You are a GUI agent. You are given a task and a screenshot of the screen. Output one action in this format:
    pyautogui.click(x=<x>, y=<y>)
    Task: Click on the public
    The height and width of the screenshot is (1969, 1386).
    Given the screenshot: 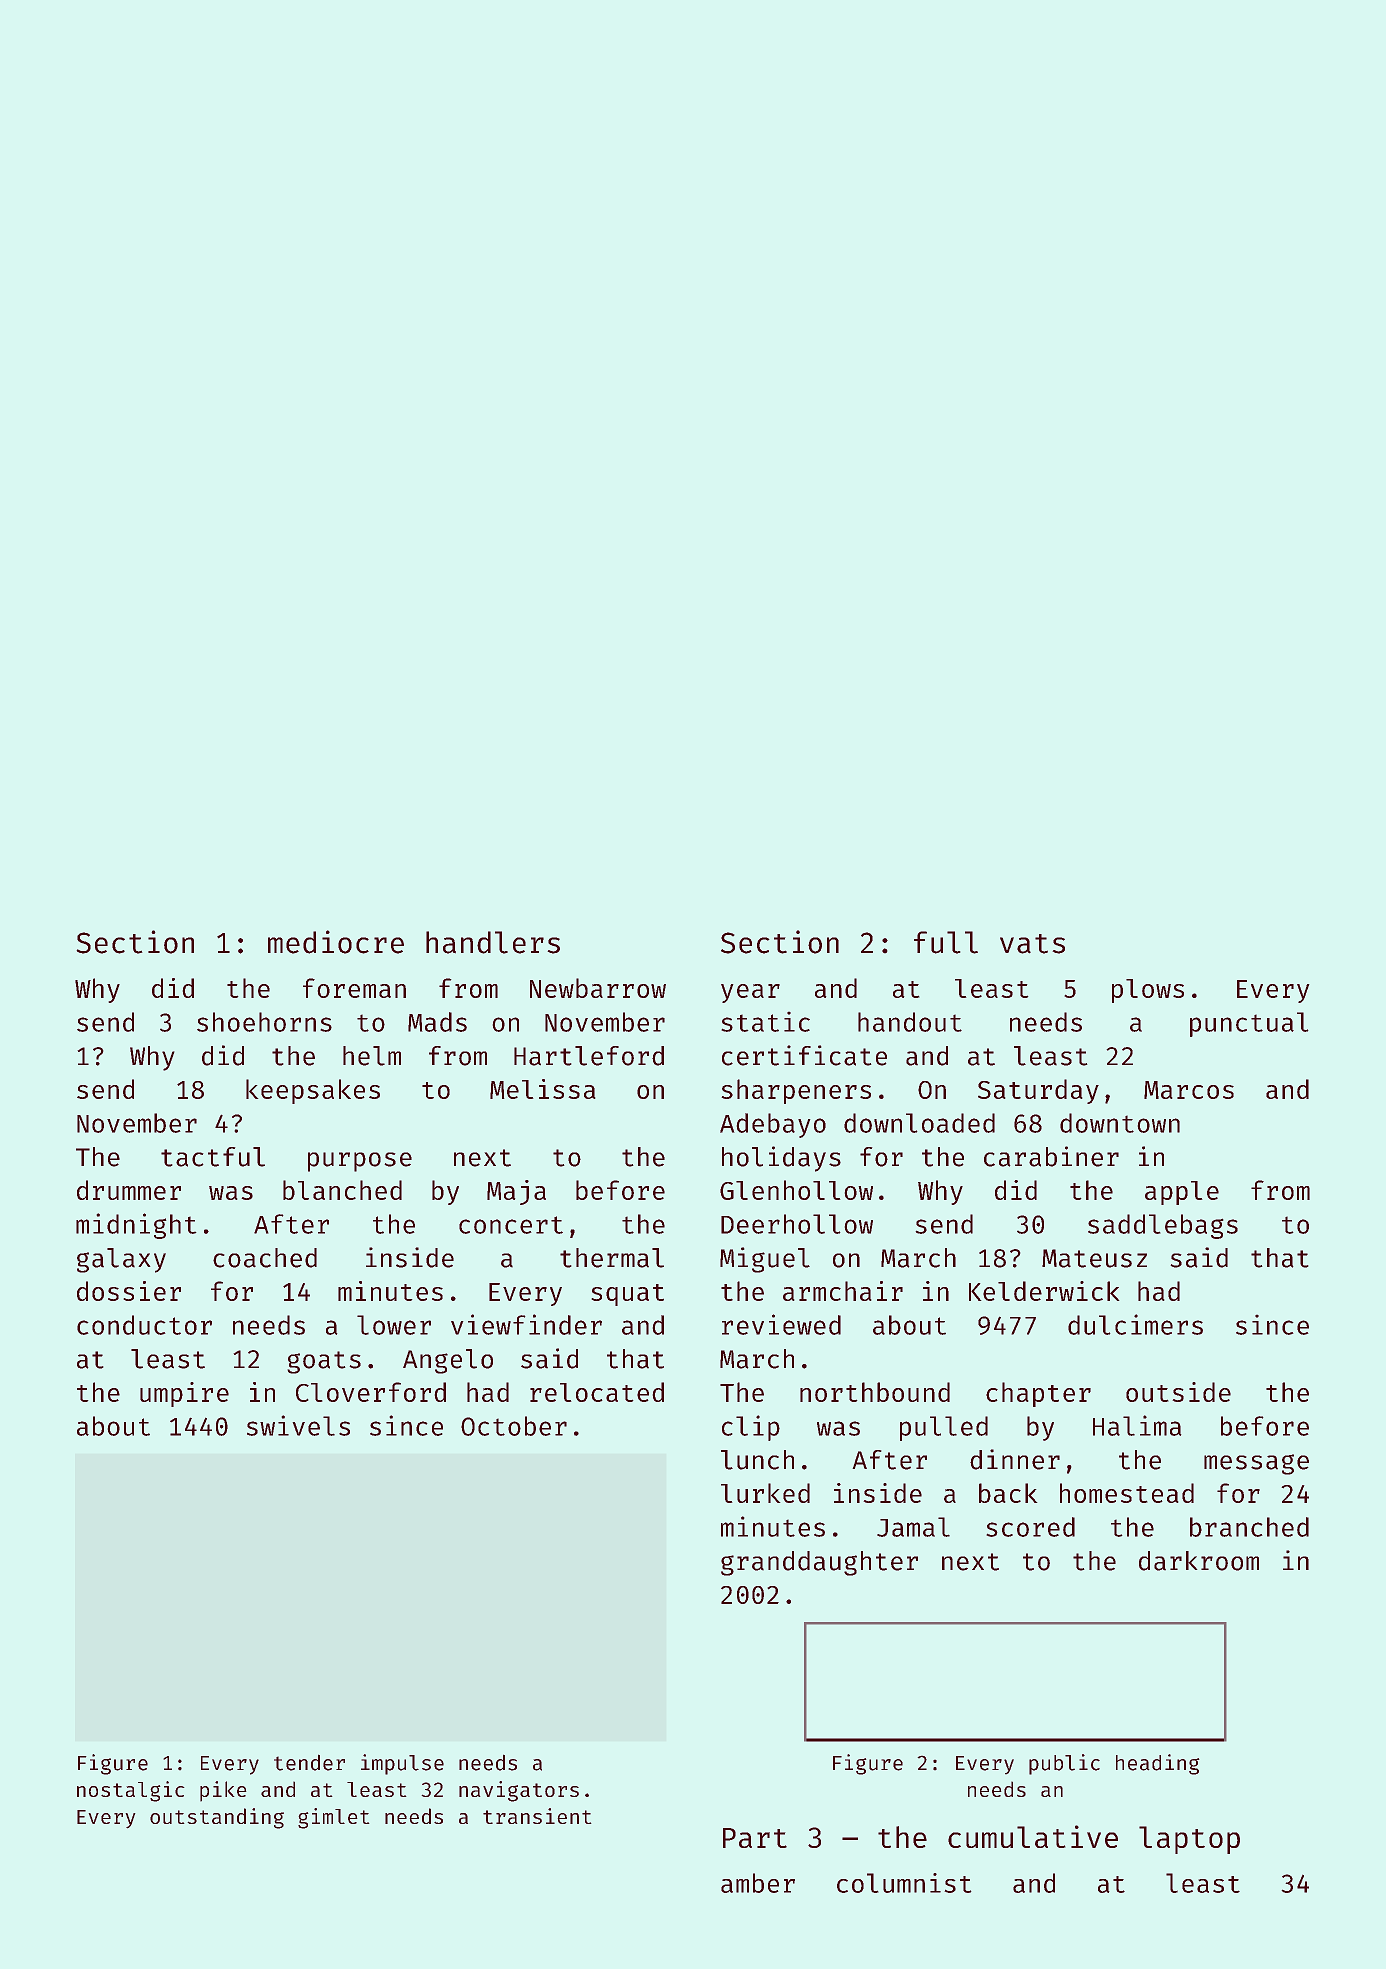 What is the action you would take?
    pyautogui.click(x=1064, y=1764)
